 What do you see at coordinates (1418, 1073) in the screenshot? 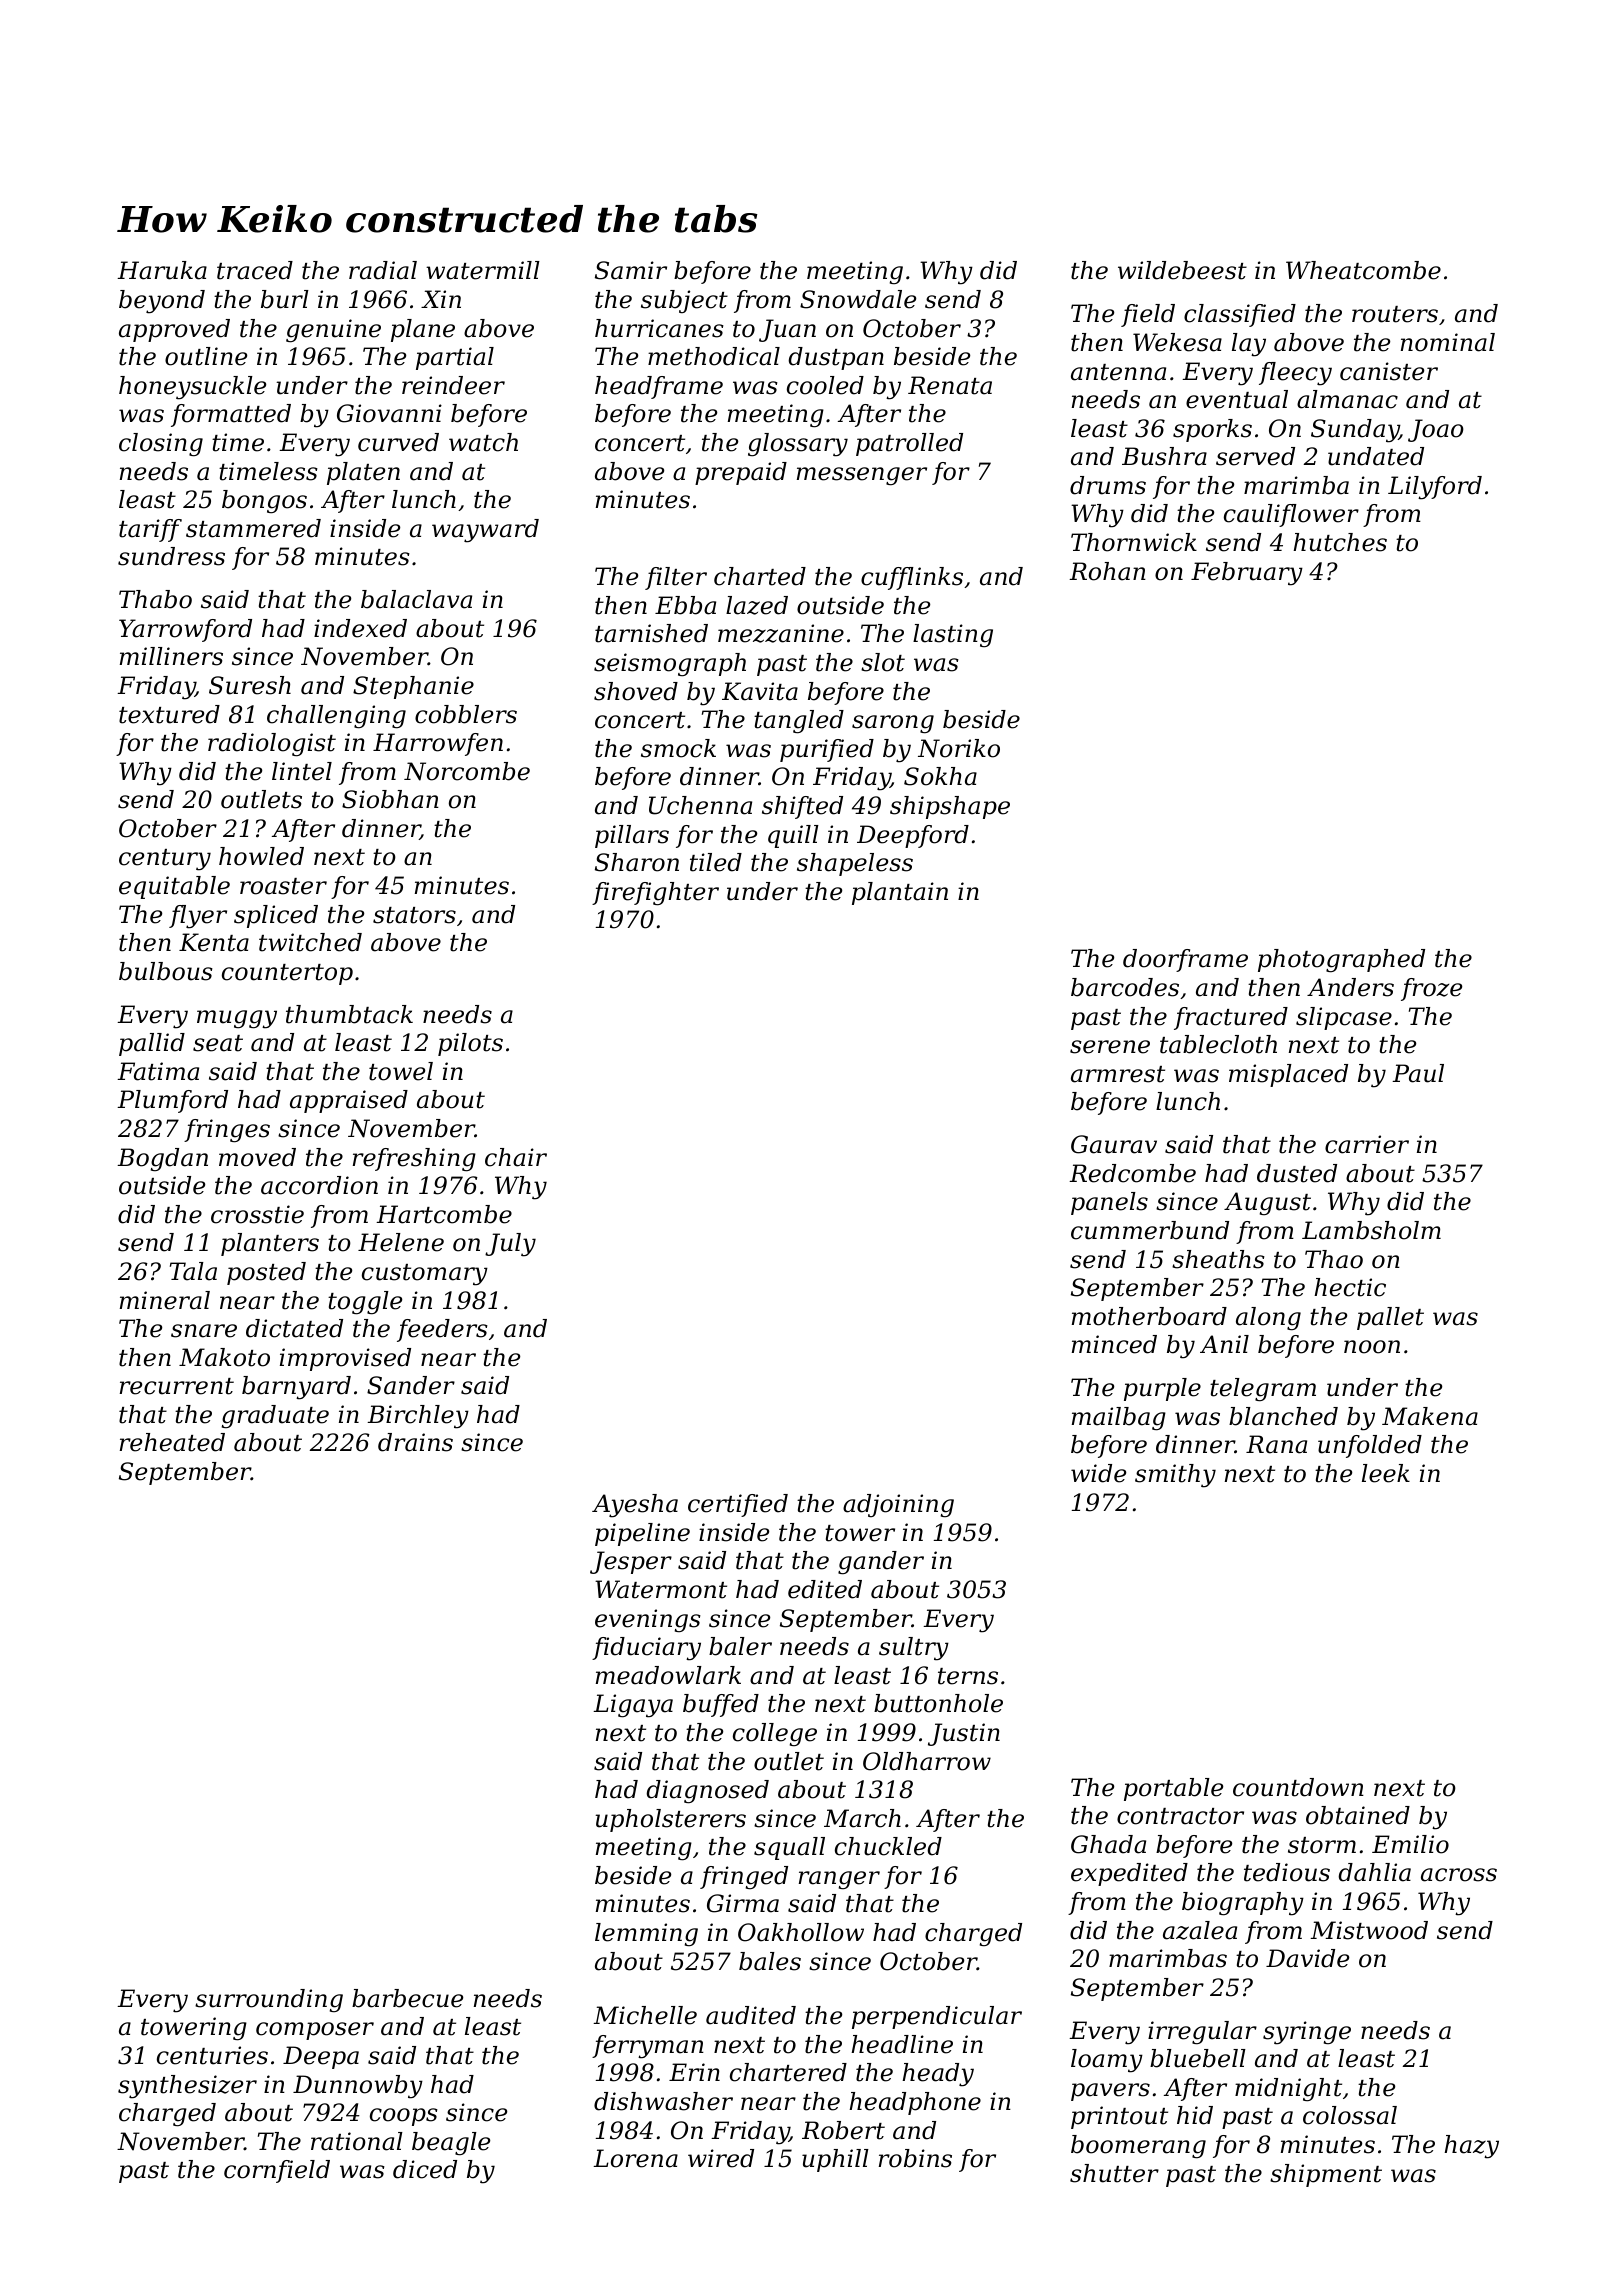
I see `Paul` at bounding box center [1418, 1073].
